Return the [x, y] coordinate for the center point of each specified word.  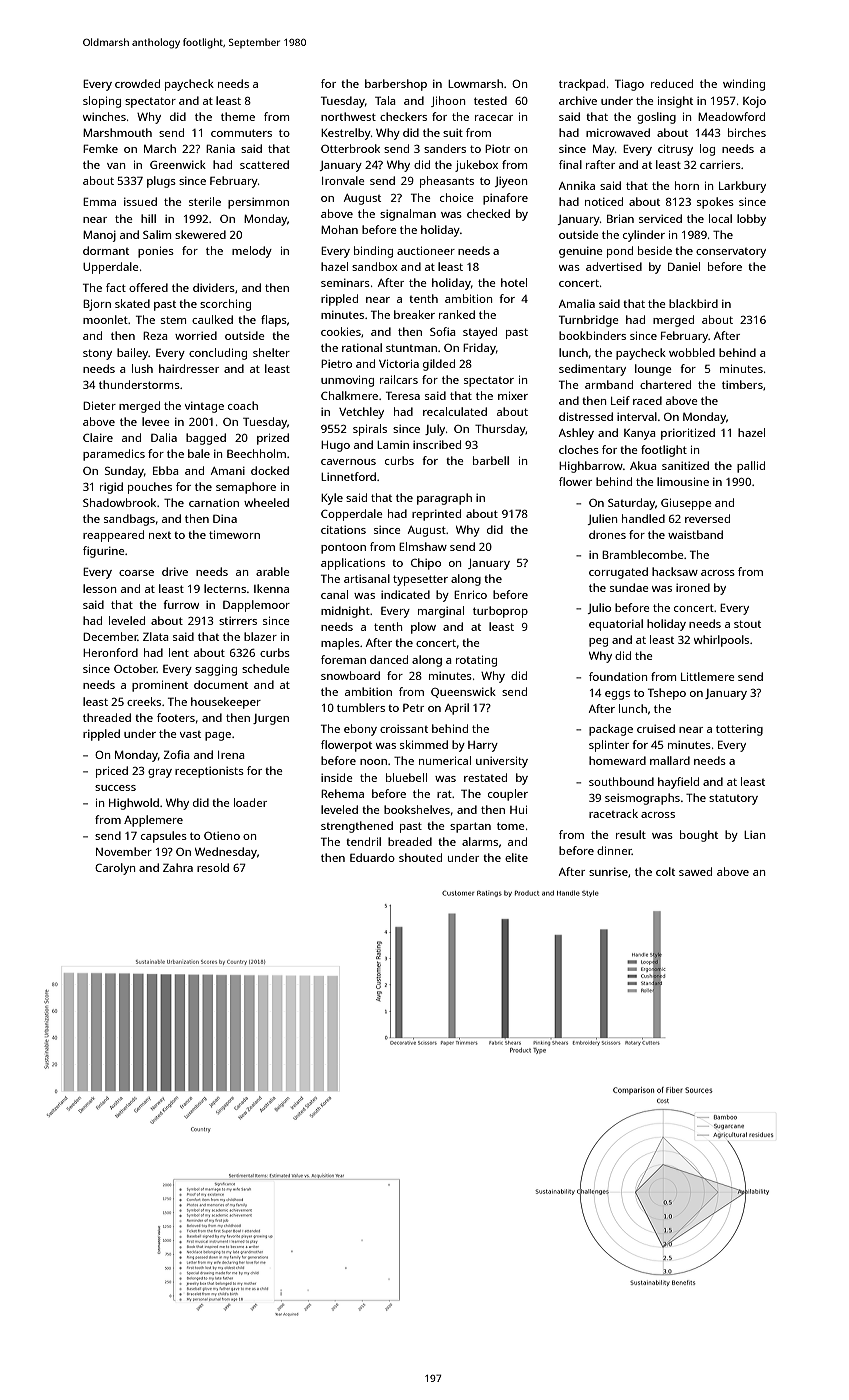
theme [238, 116]
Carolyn [115, 869]
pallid [751, 467]
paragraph [444, 499]
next [160, 535]
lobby [751, 220]
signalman [408, 215]
